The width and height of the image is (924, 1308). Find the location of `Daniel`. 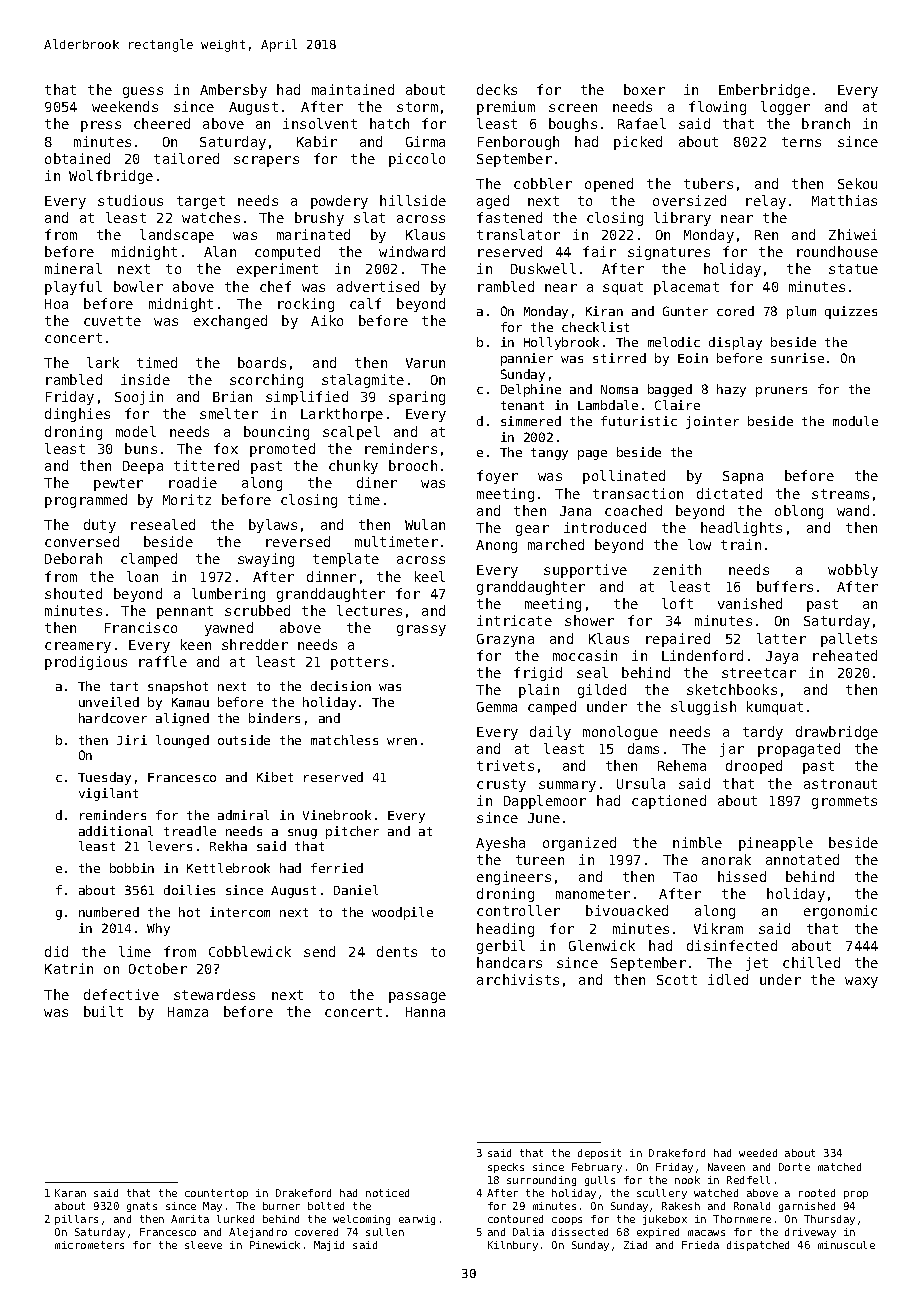

Daniel is located at coordinates (356, 890).
